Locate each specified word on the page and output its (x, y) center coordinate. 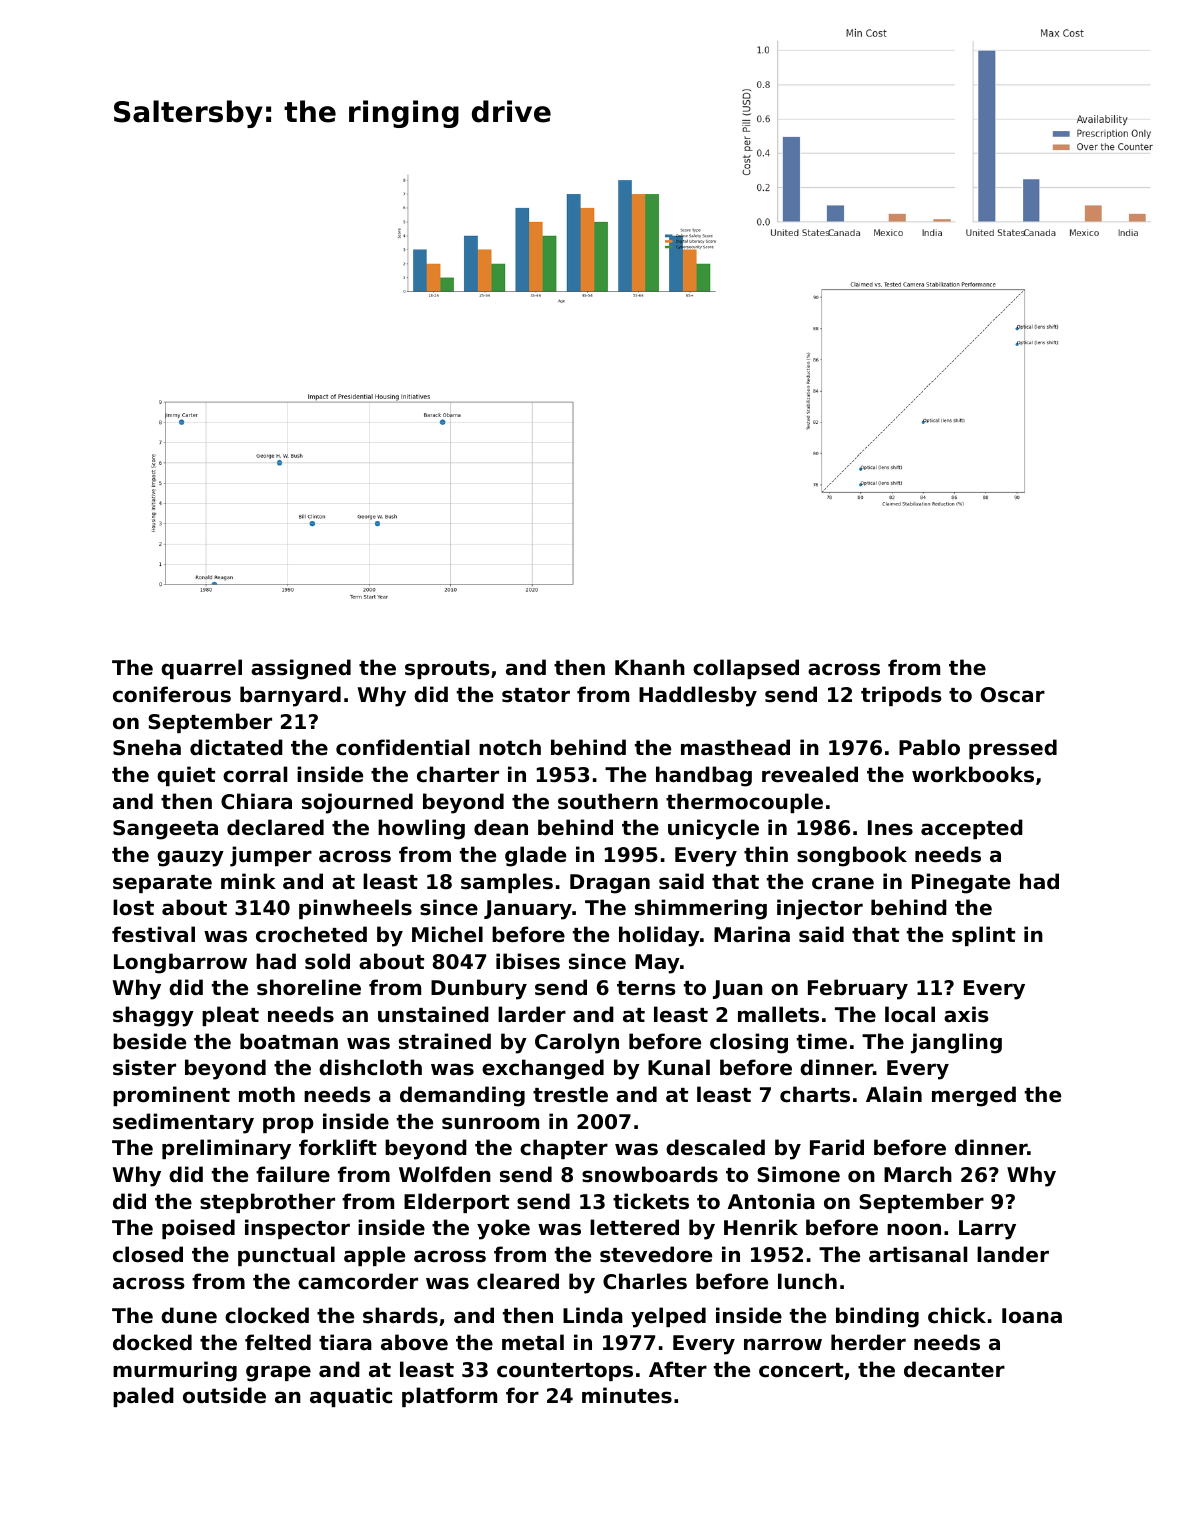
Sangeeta (165, 830)
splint (983, 936)
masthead (735, 747)
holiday (659, 936)
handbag (704, 776)
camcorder (358, 1281)
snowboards (650, 1174)
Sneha (147, 747)
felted (278, 1342)
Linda (593, 1315)
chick (957, 1315)
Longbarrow (180, 963)
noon (914, 1229)
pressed (1013, 749)
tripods (901, 696)
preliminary (226, 1149)
